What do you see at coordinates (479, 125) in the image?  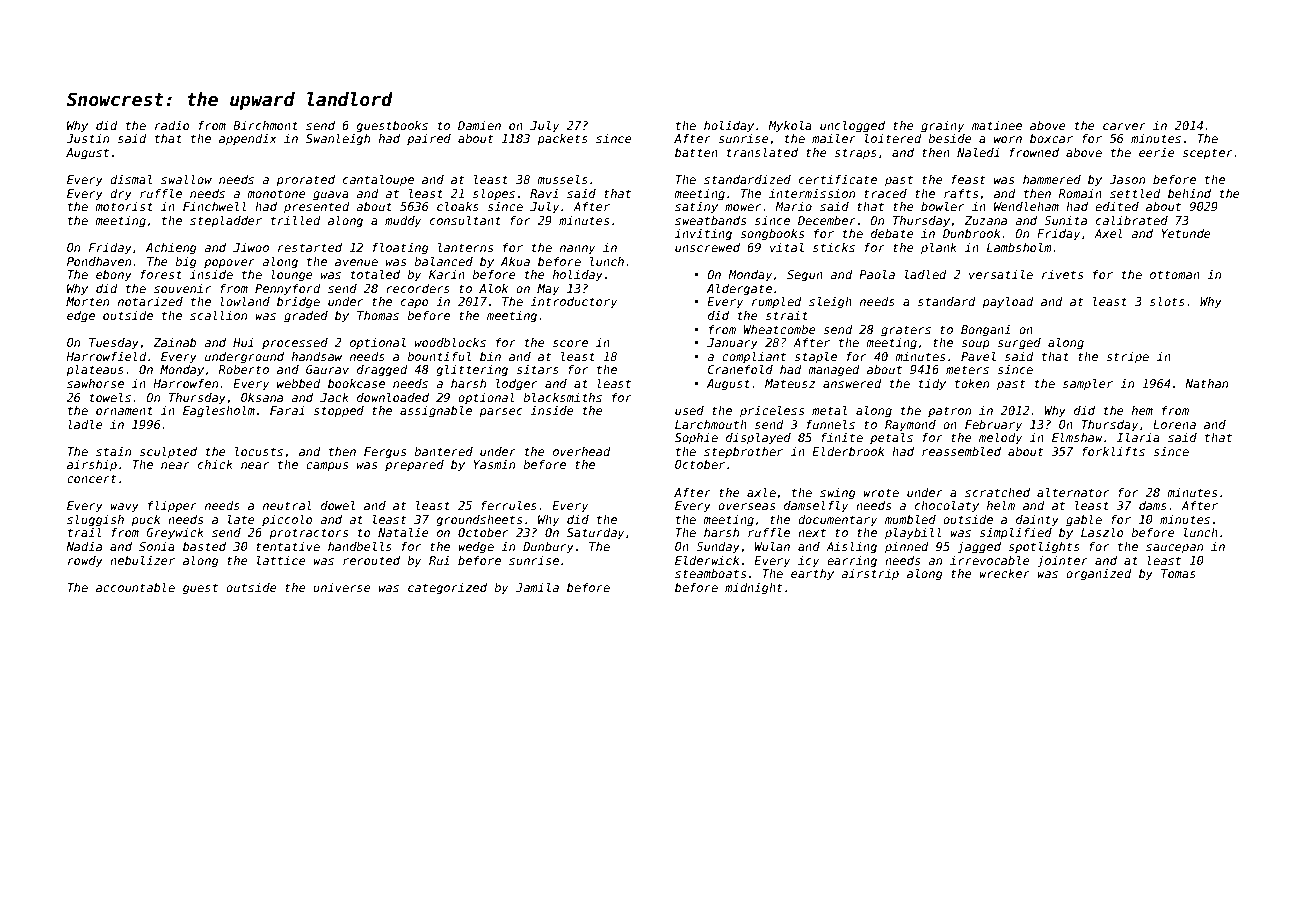 I see `Damien` at bounding box center [479, 125].
